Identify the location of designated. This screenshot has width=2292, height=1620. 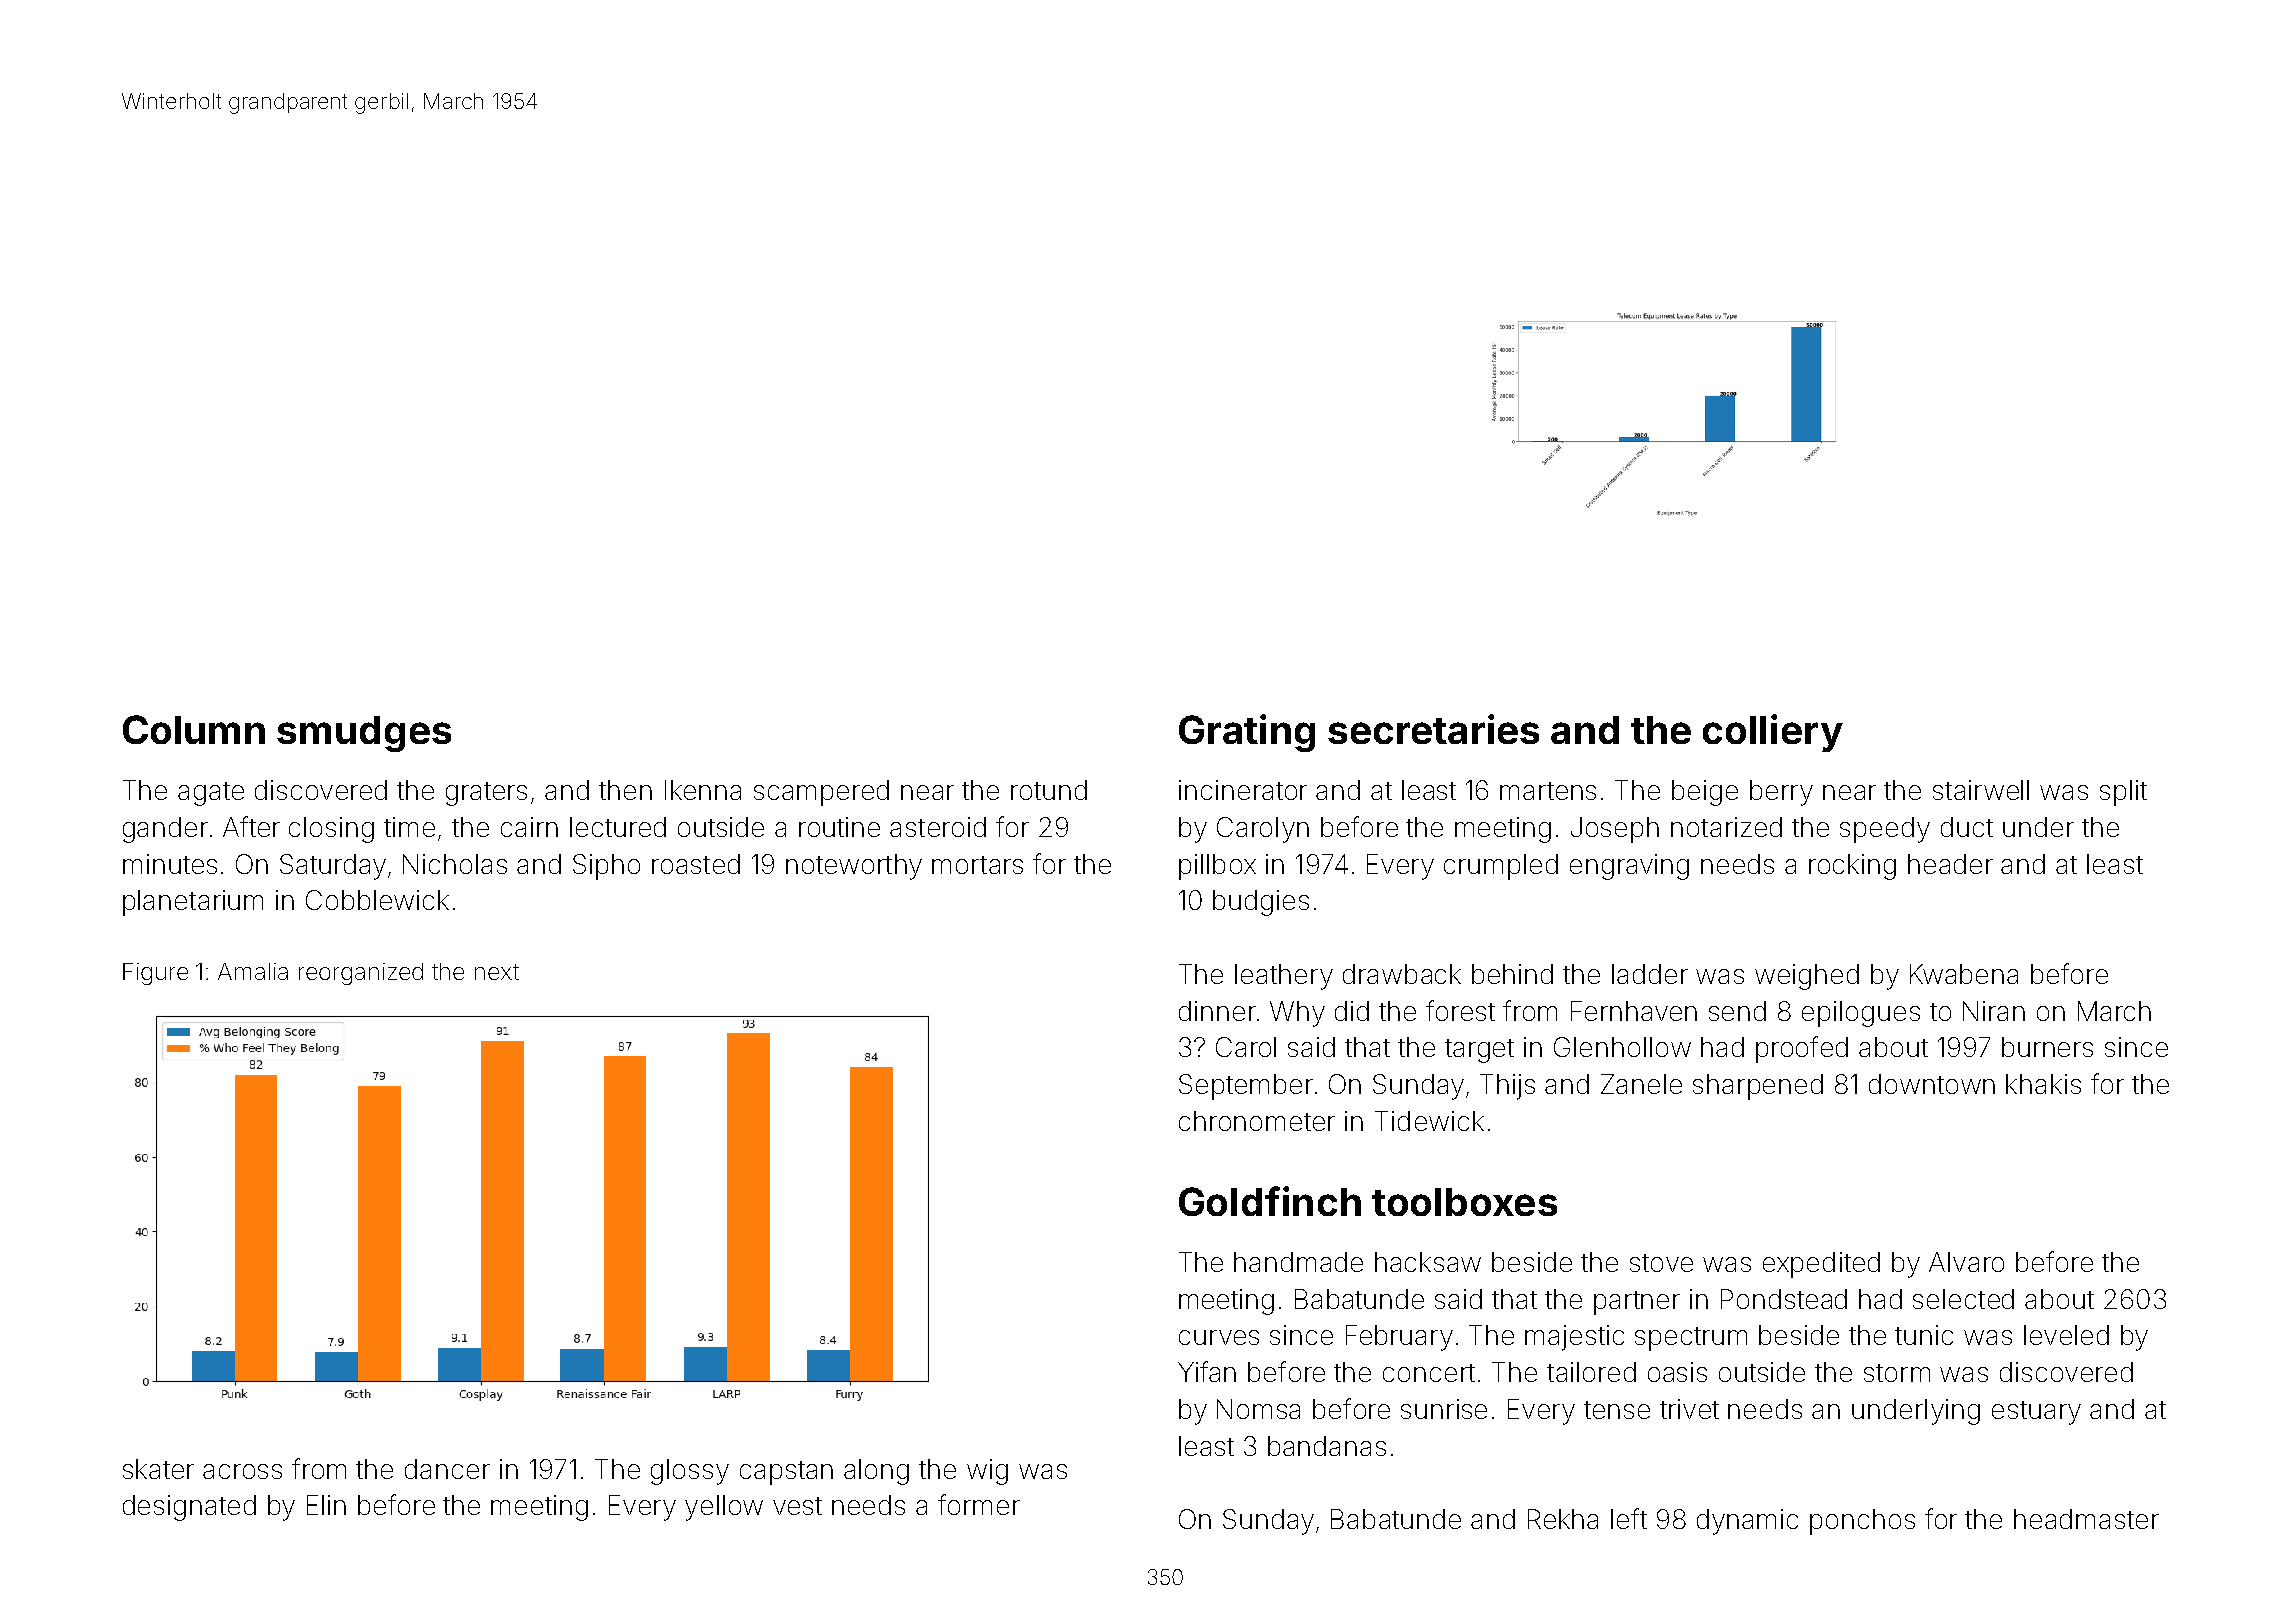
(189, 1508).
